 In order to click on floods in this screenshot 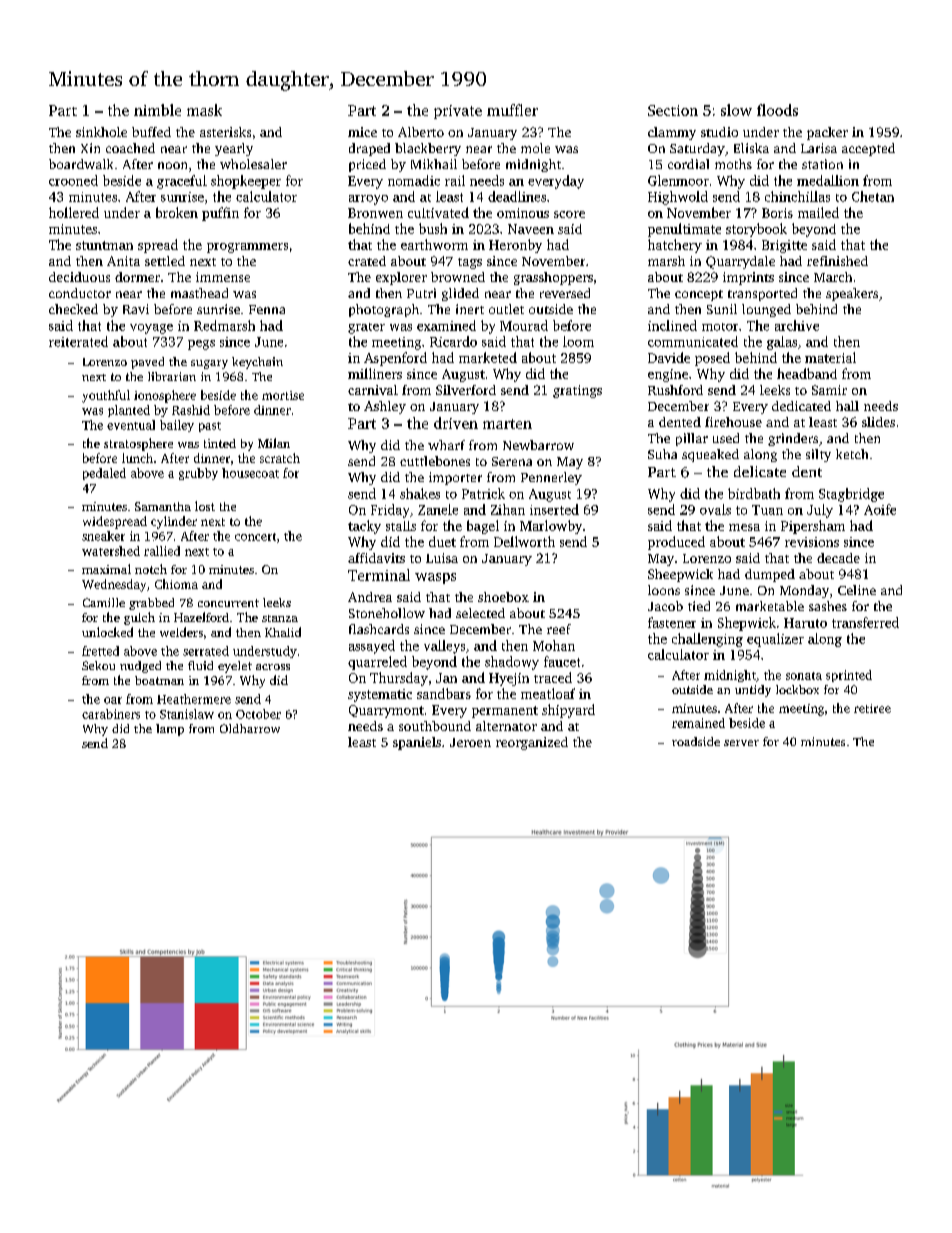, I will do `click(777, 110)`.
